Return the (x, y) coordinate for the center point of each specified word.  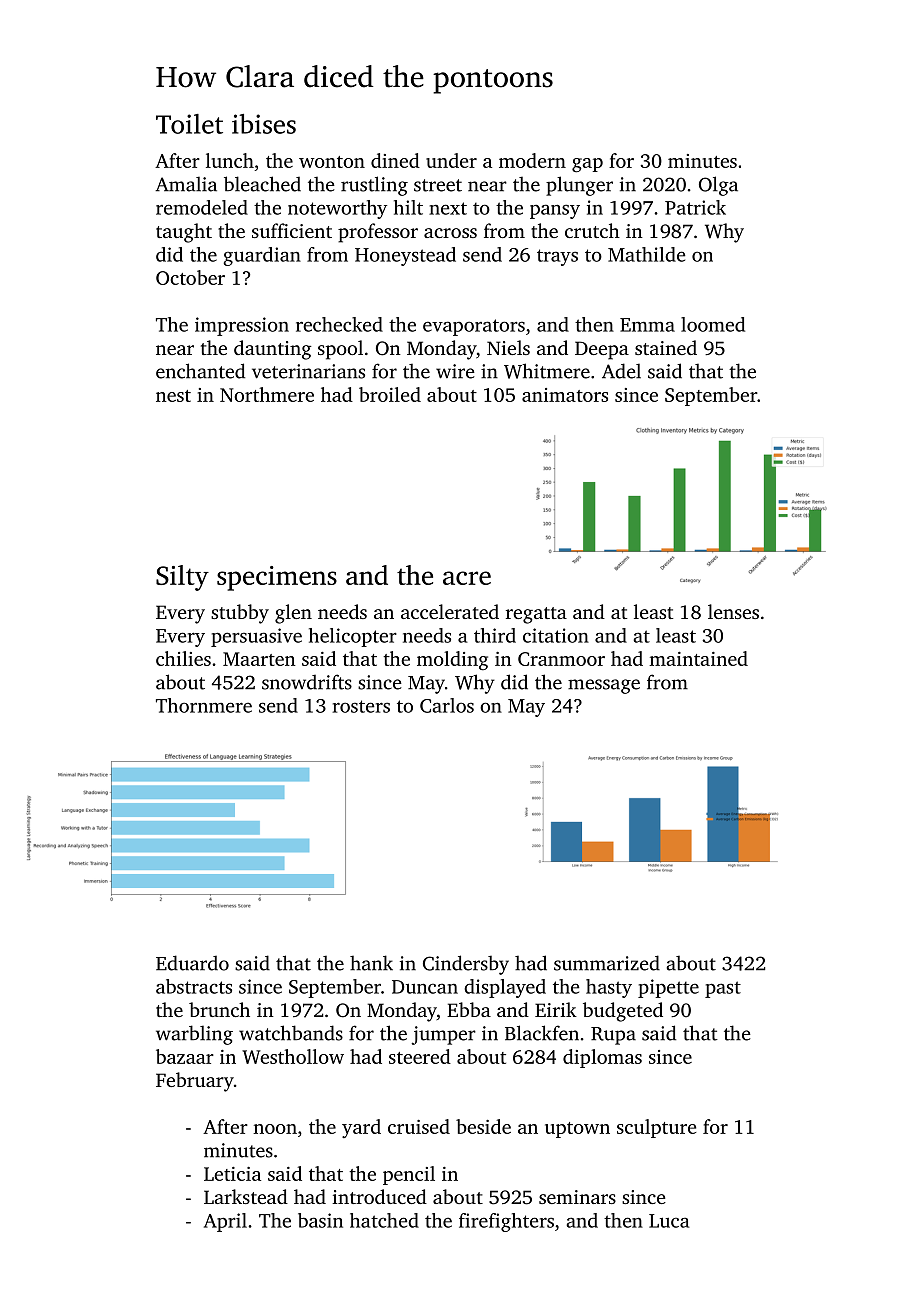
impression (242, 326)
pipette (668, 988)
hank (371, 963)
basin (320, 1220)
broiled (390, 394)
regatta (536, 615)
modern (532, 160)
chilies (183, 658)
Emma (647, 325)
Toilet (189, 124)
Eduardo (192, 963)
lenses (733, 611)
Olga (718, 186)
